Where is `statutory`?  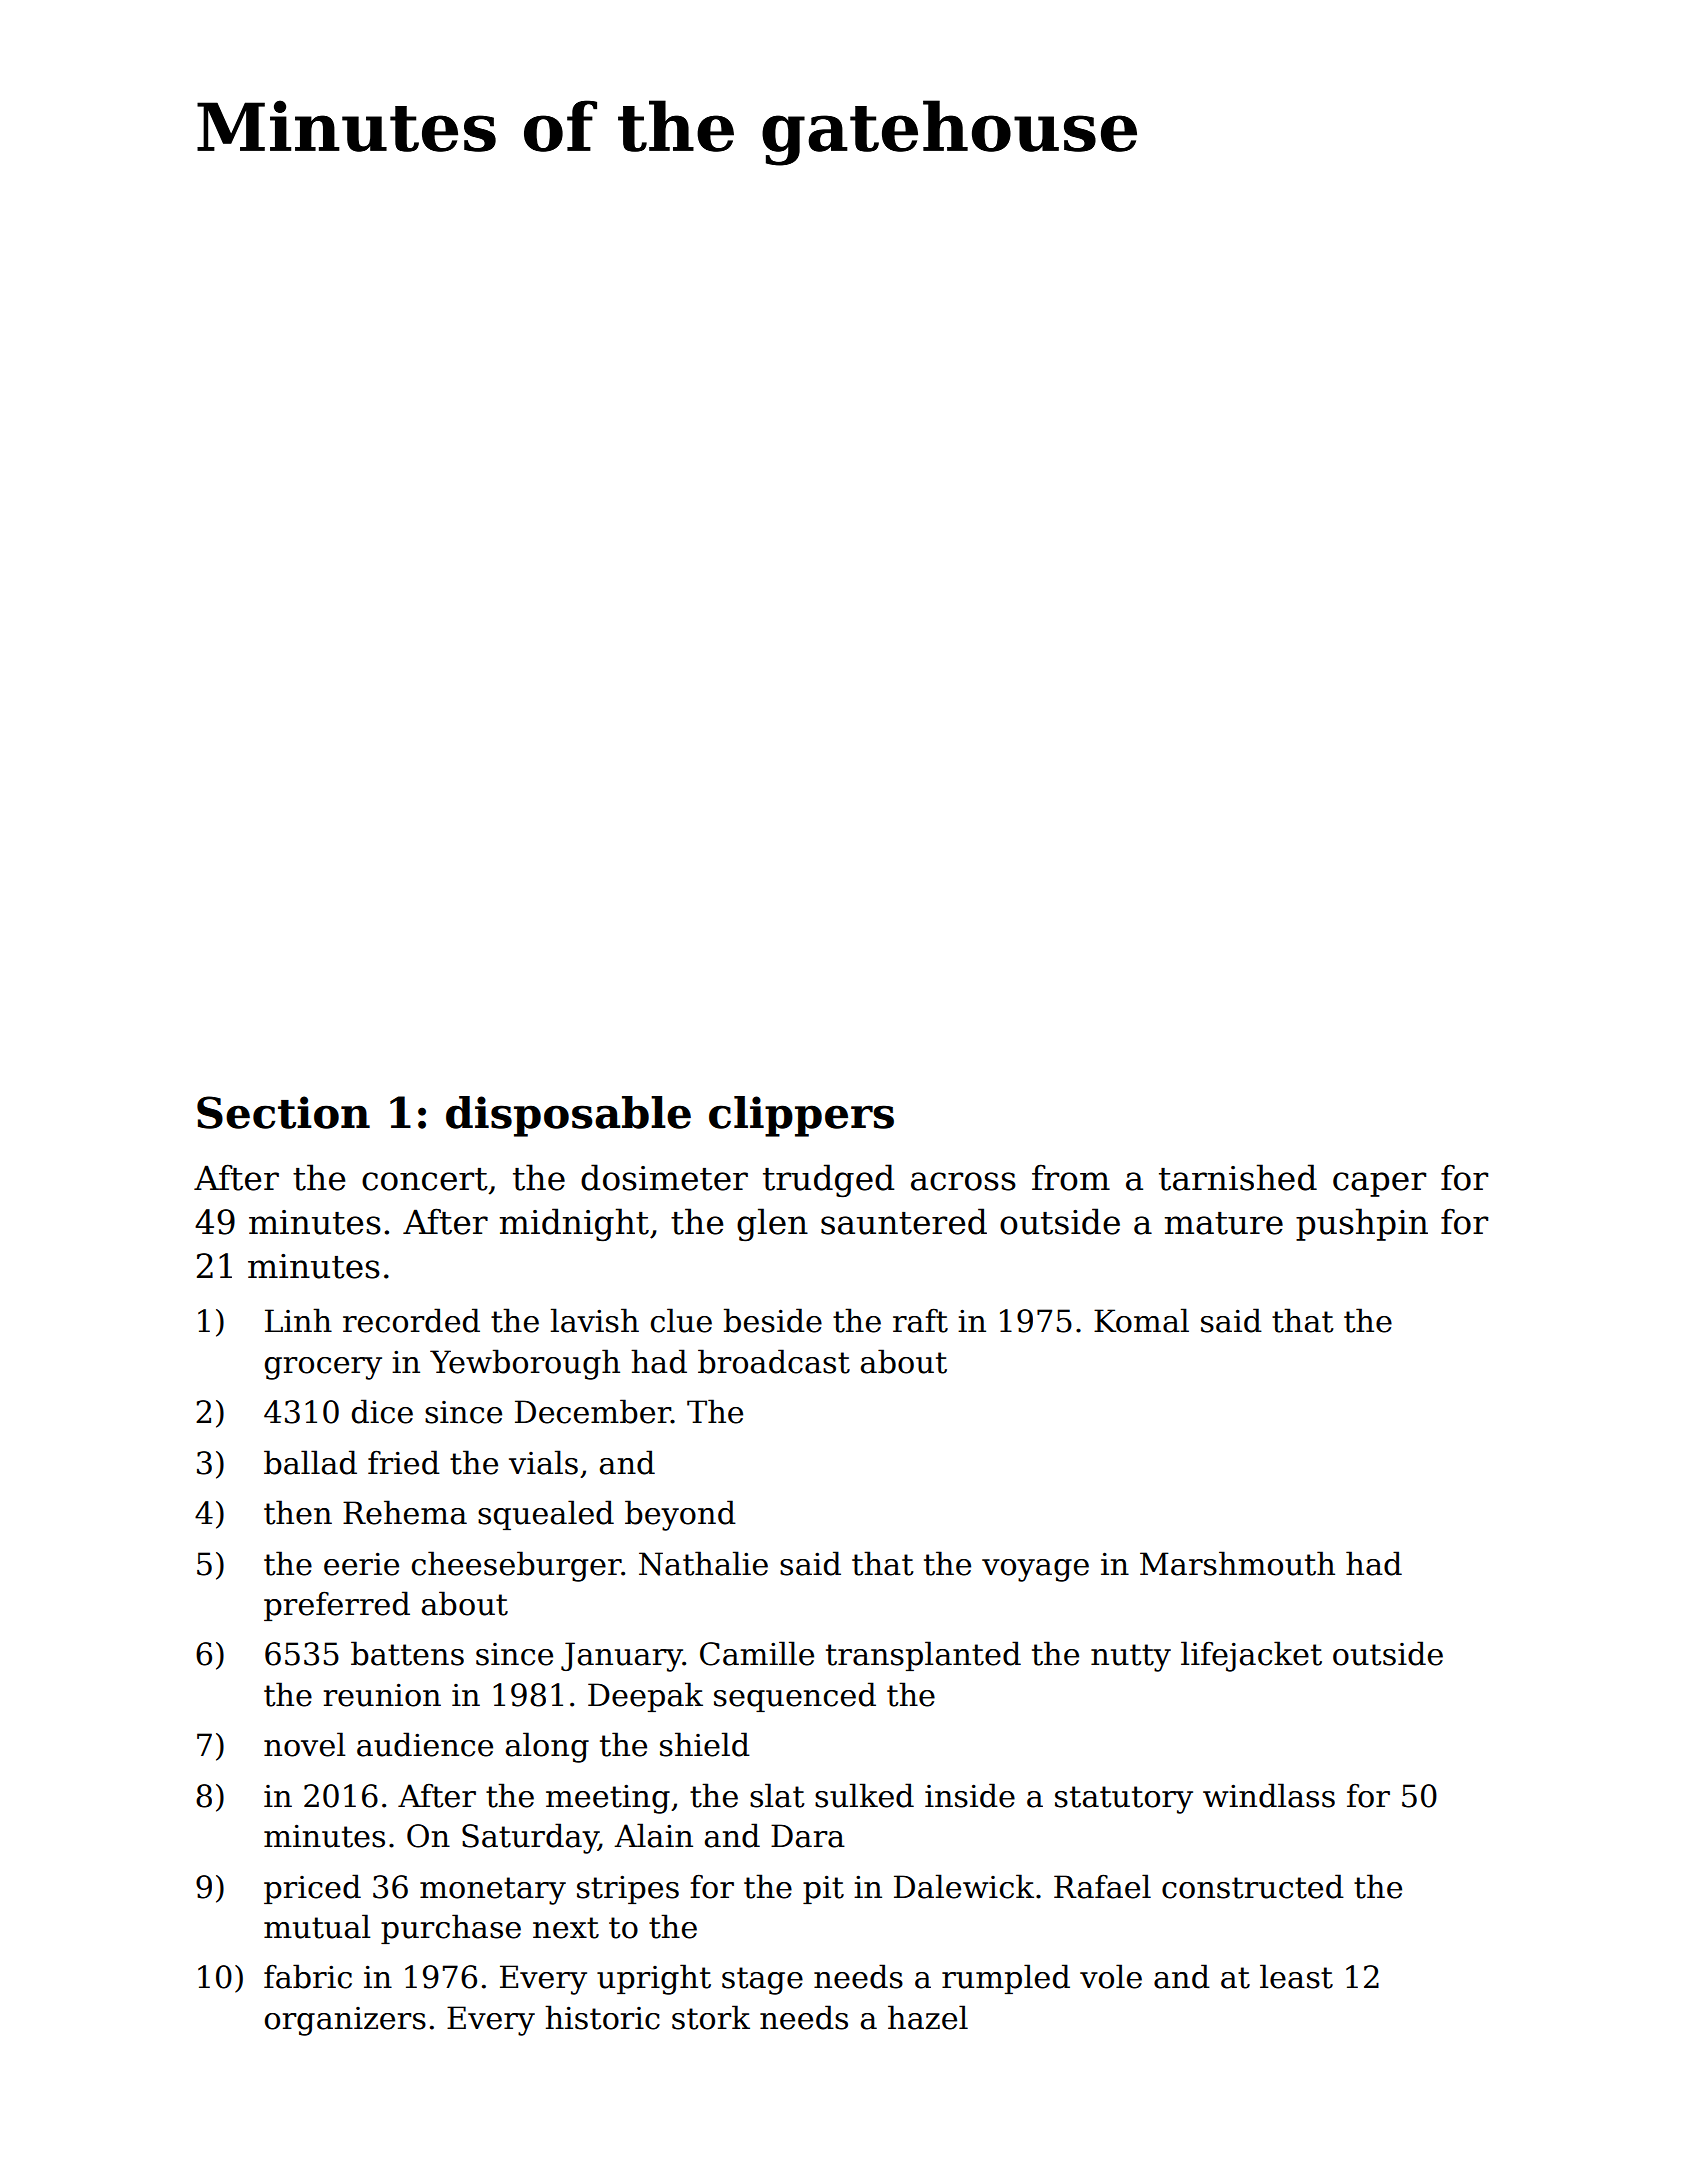 statutory is located at coordinates (1124, 1800).
